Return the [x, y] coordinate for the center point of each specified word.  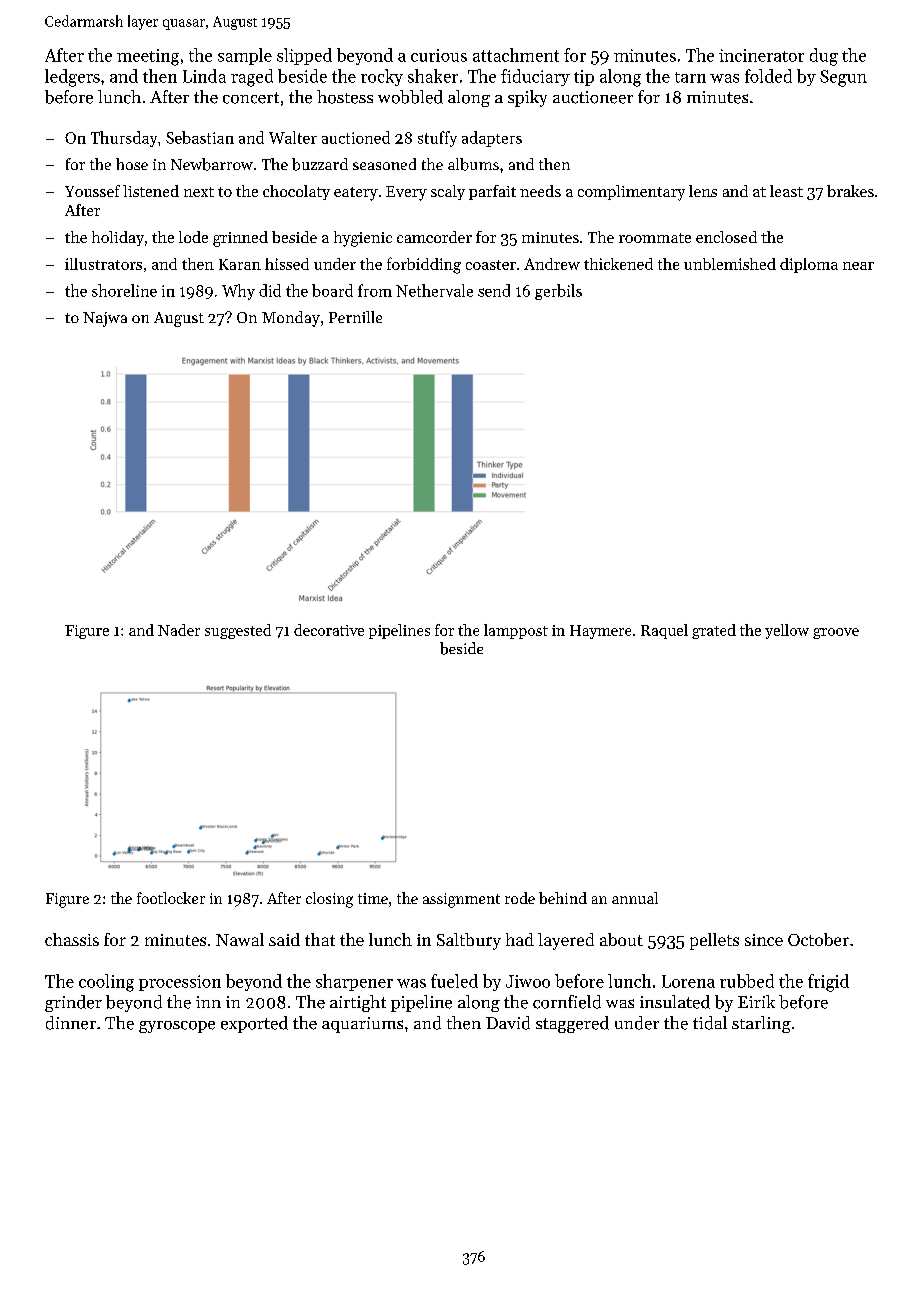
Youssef [92, 191]
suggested [238, 631]
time [373, 898]
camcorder [434, 237]
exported [254, 1024]
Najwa [105, 319]
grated [714, 631]
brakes [850, 191]
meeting [148, 57]
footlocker [171, 898]
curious [439, 55]
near [858, 266]
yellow [787, 631]
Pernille [355, 317]
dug [824, 57]
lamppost [516, 631]
